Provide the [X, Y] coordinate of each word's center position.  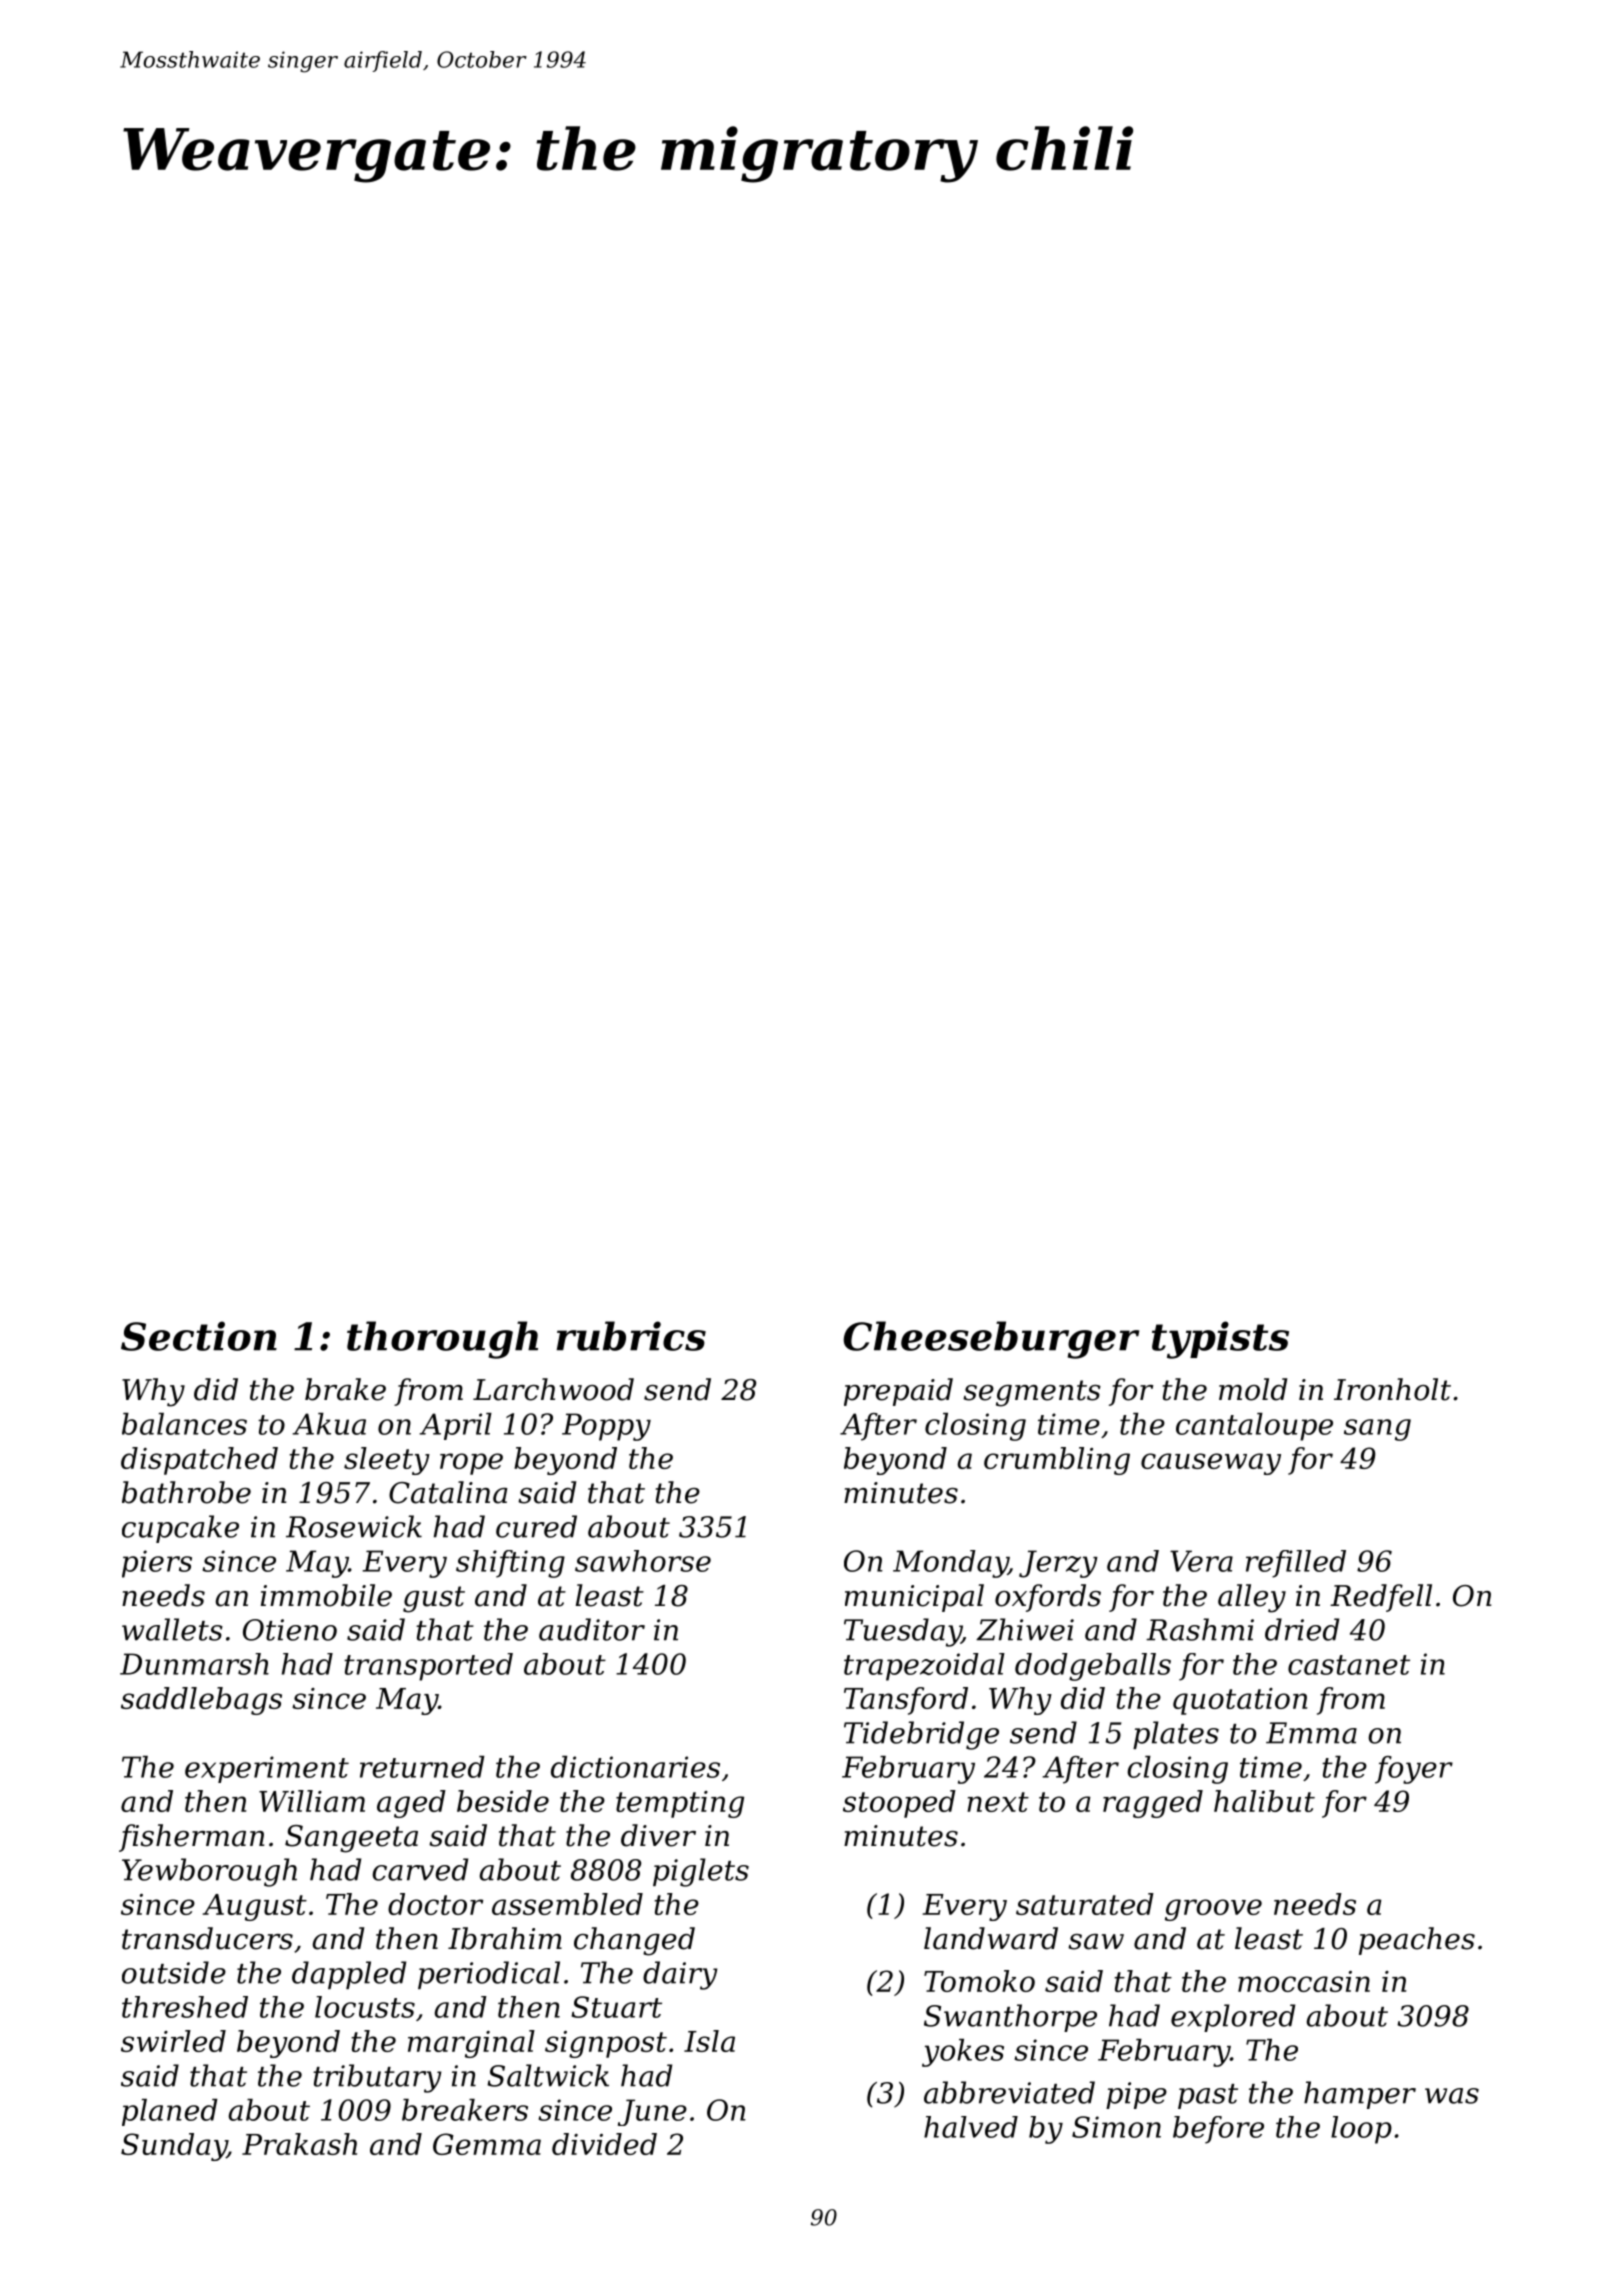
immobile [326, 1595]
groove [1213, 1910]
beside [503, 1801]
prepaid [898, 1392]
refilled [1296, 1564]
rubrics [631, 1336]
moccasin [1304, 1981]
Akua [329, 1424]
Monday [950, 1564]
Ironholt [1392, 1389]
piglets [701, 1872]
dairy [680, 1975]
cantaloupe [1254, 1427]
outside [174, 1972]
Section [199, 1336]
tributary [377, 2078]
